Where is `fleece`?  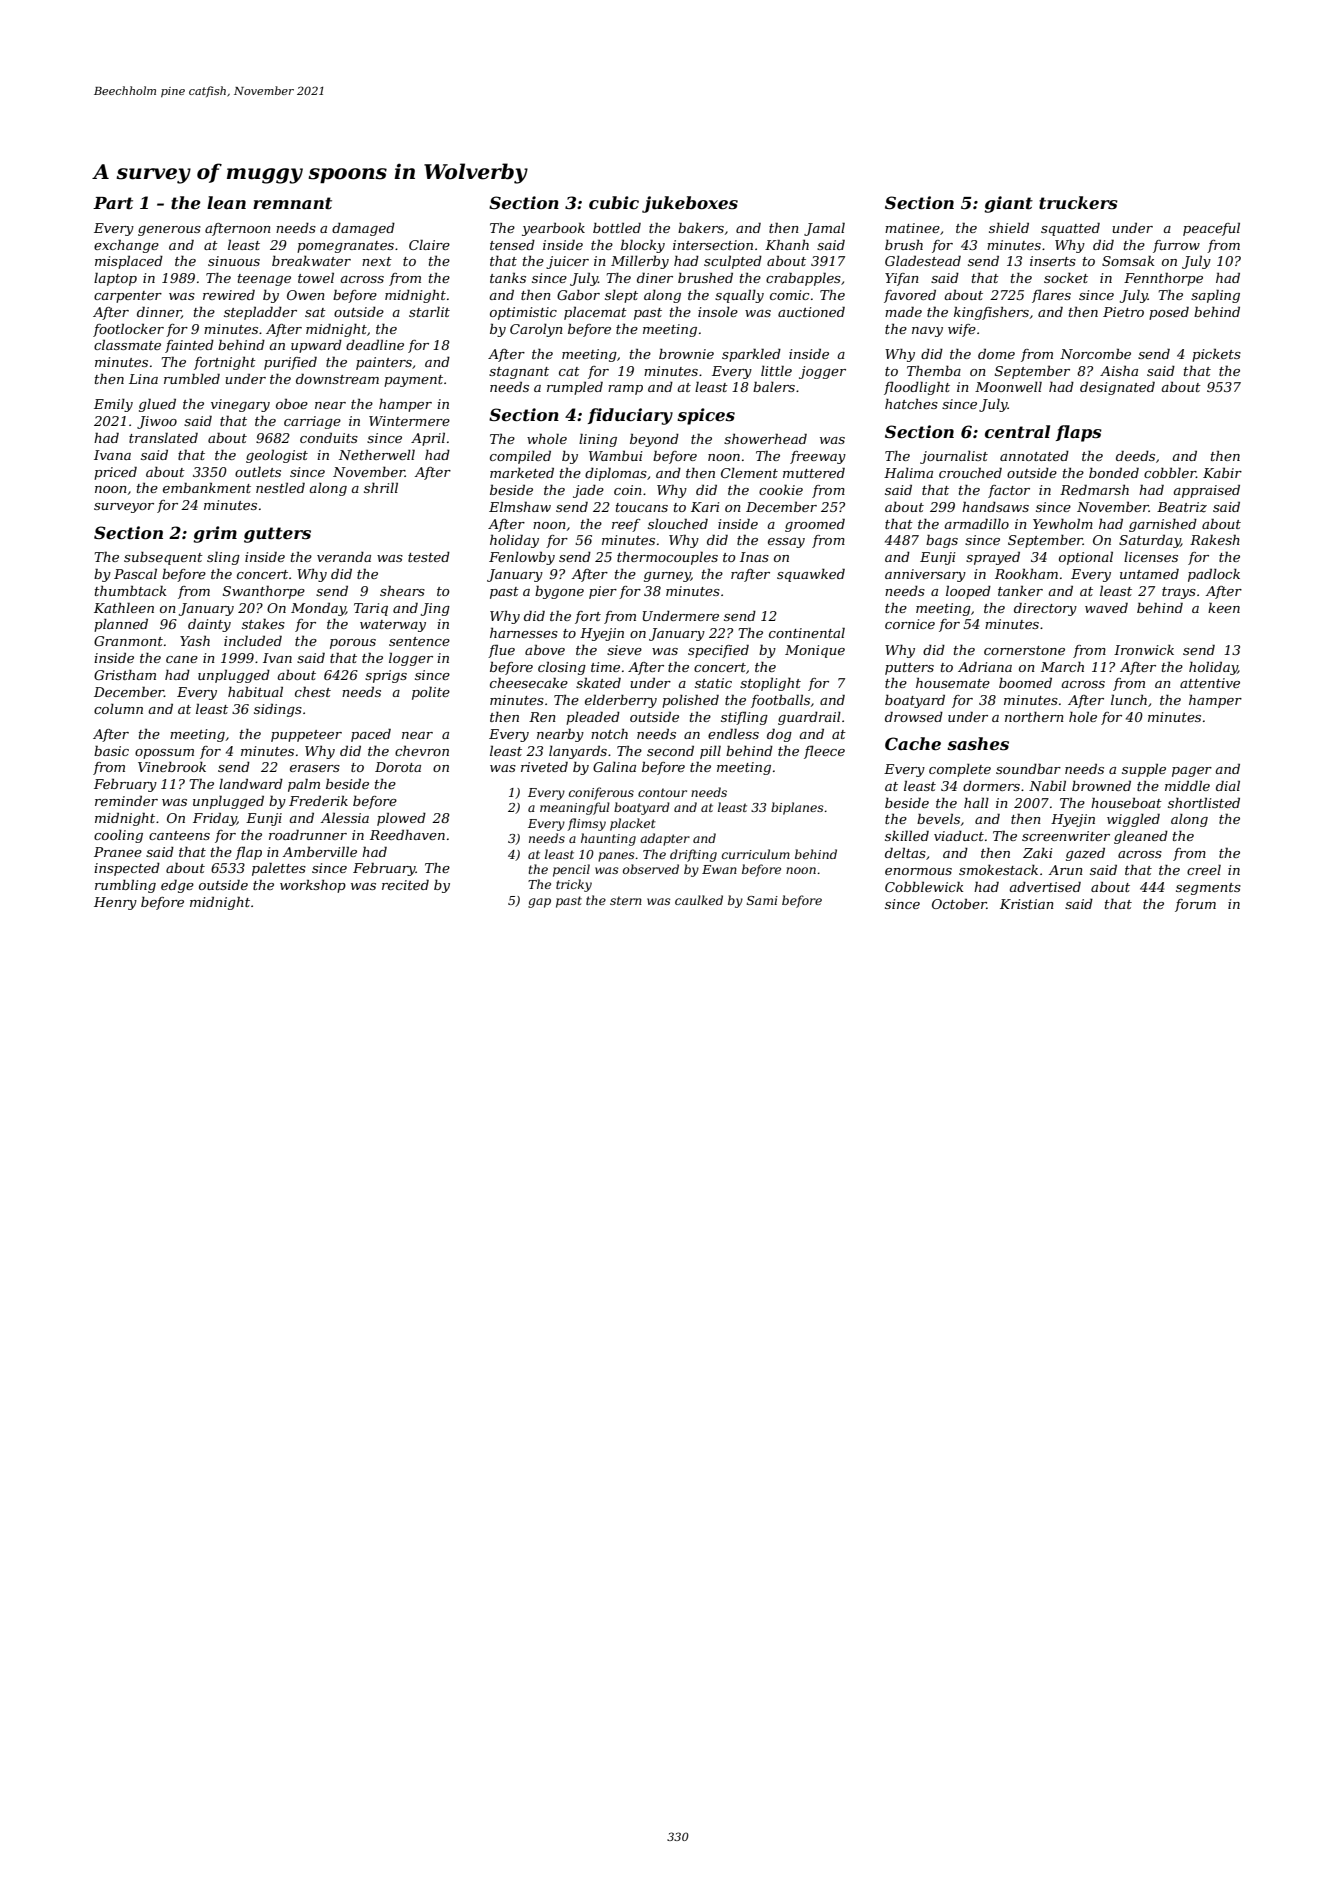
fleece is located at coordinates (824, 752).
